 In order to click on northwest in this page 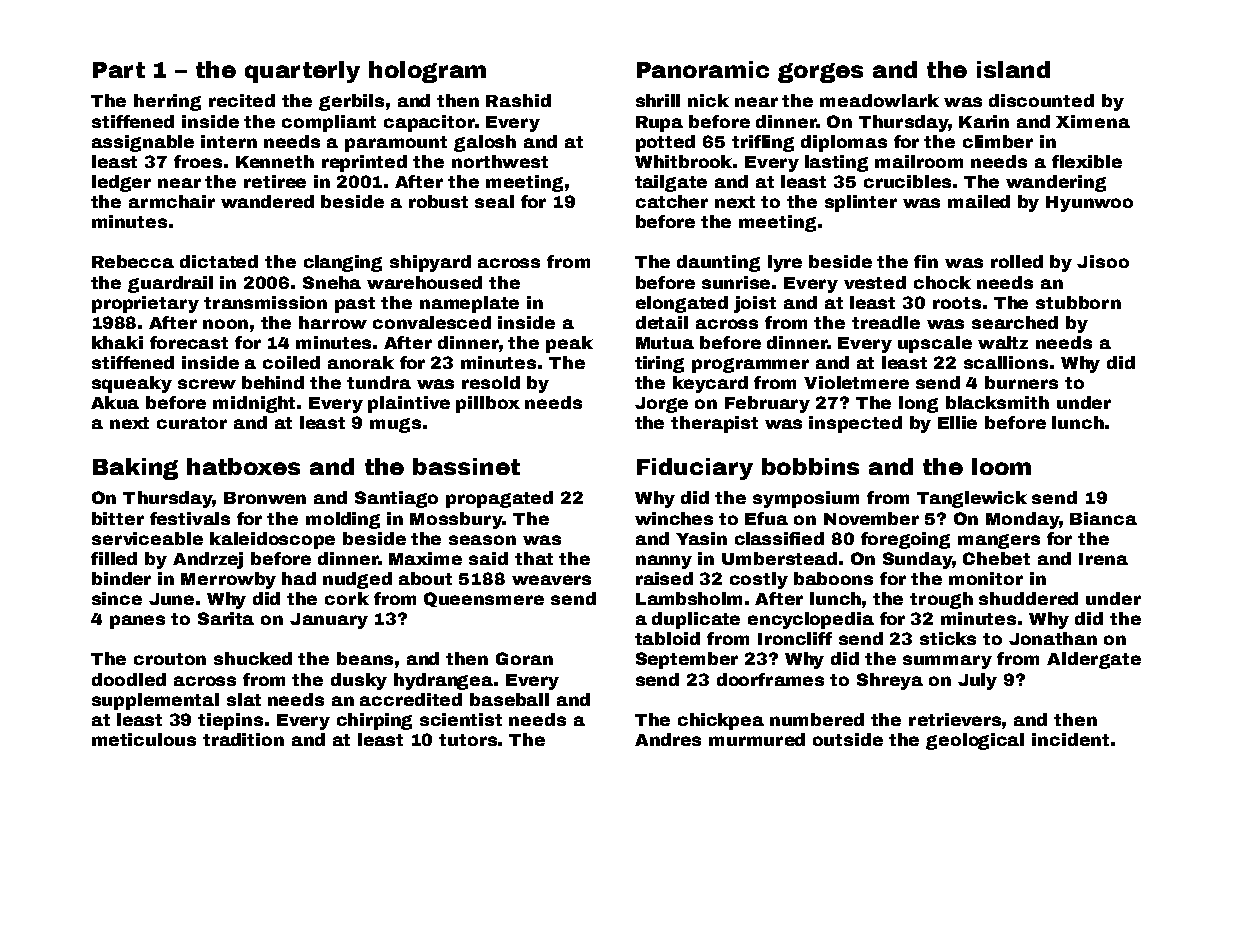, I will do `click(500, 161)`.
